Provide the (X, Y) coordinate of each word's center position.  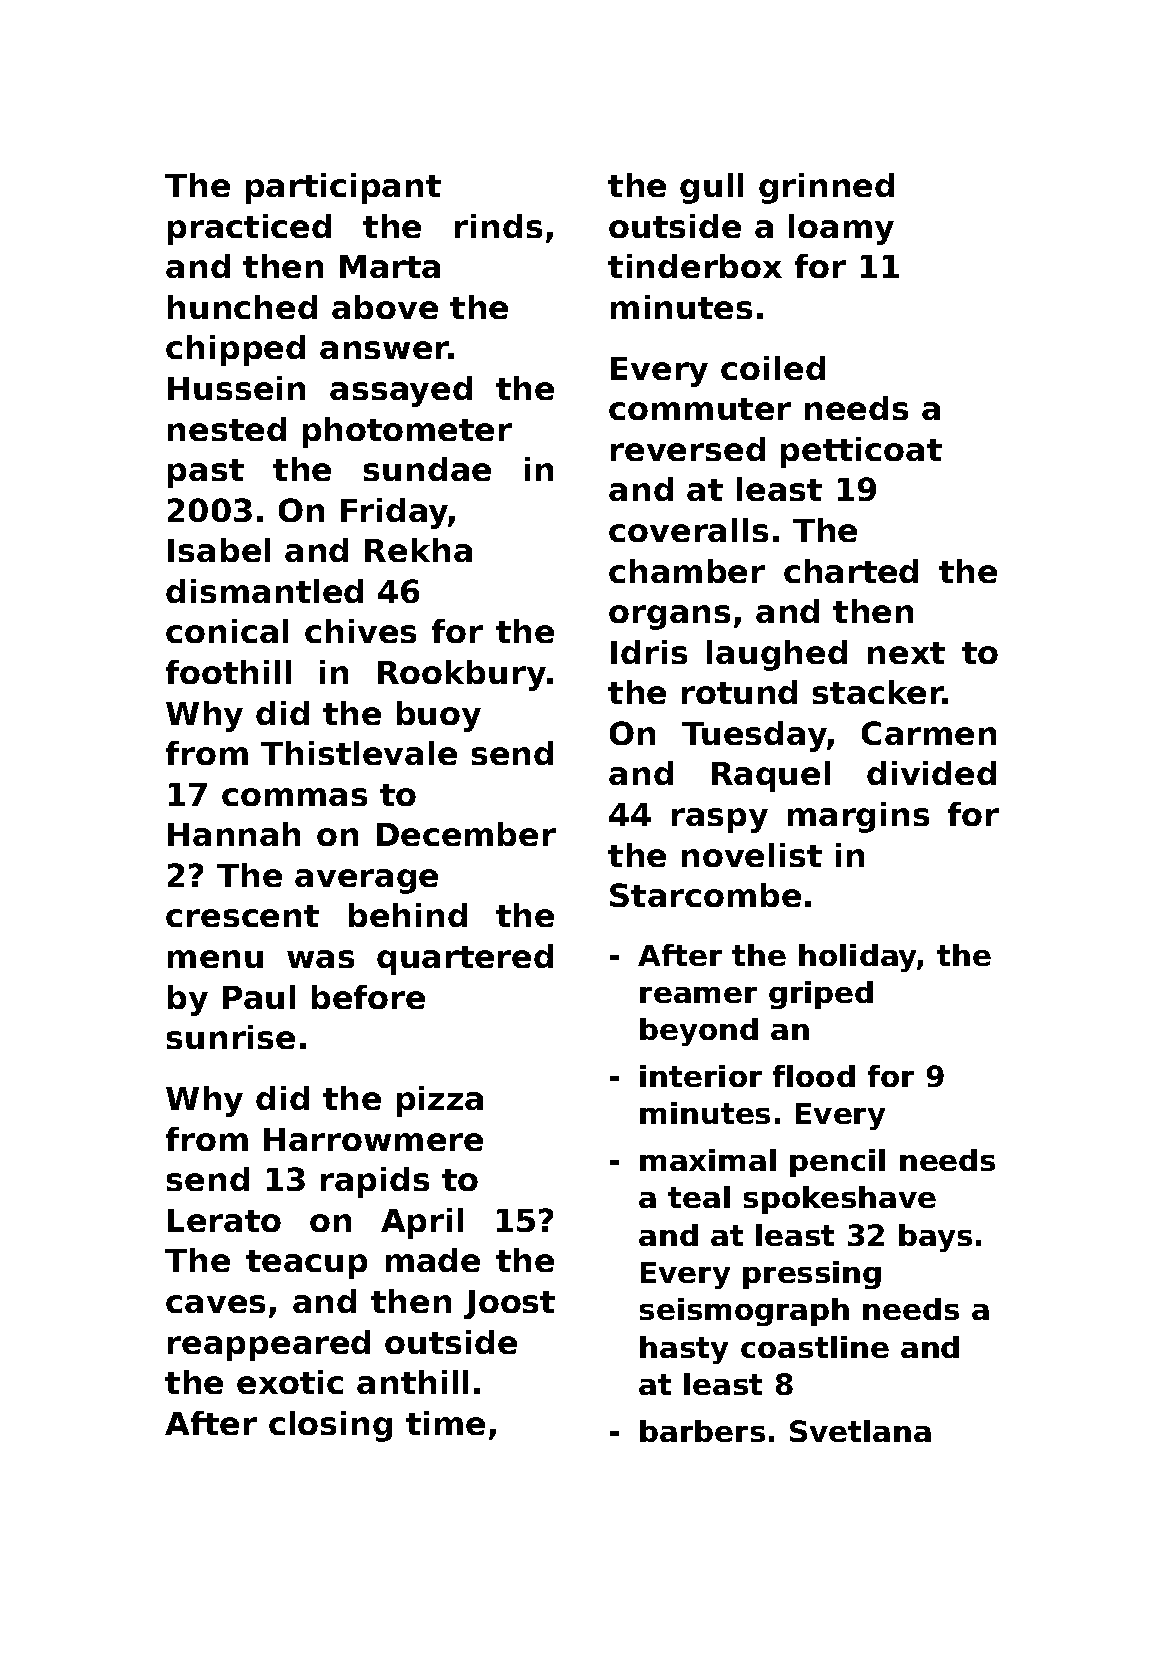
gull (711, 188)
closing (330, 1426)
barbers (702, 1431)
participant (343, 188)
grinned (826, 188)
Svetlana (860, 1431)
